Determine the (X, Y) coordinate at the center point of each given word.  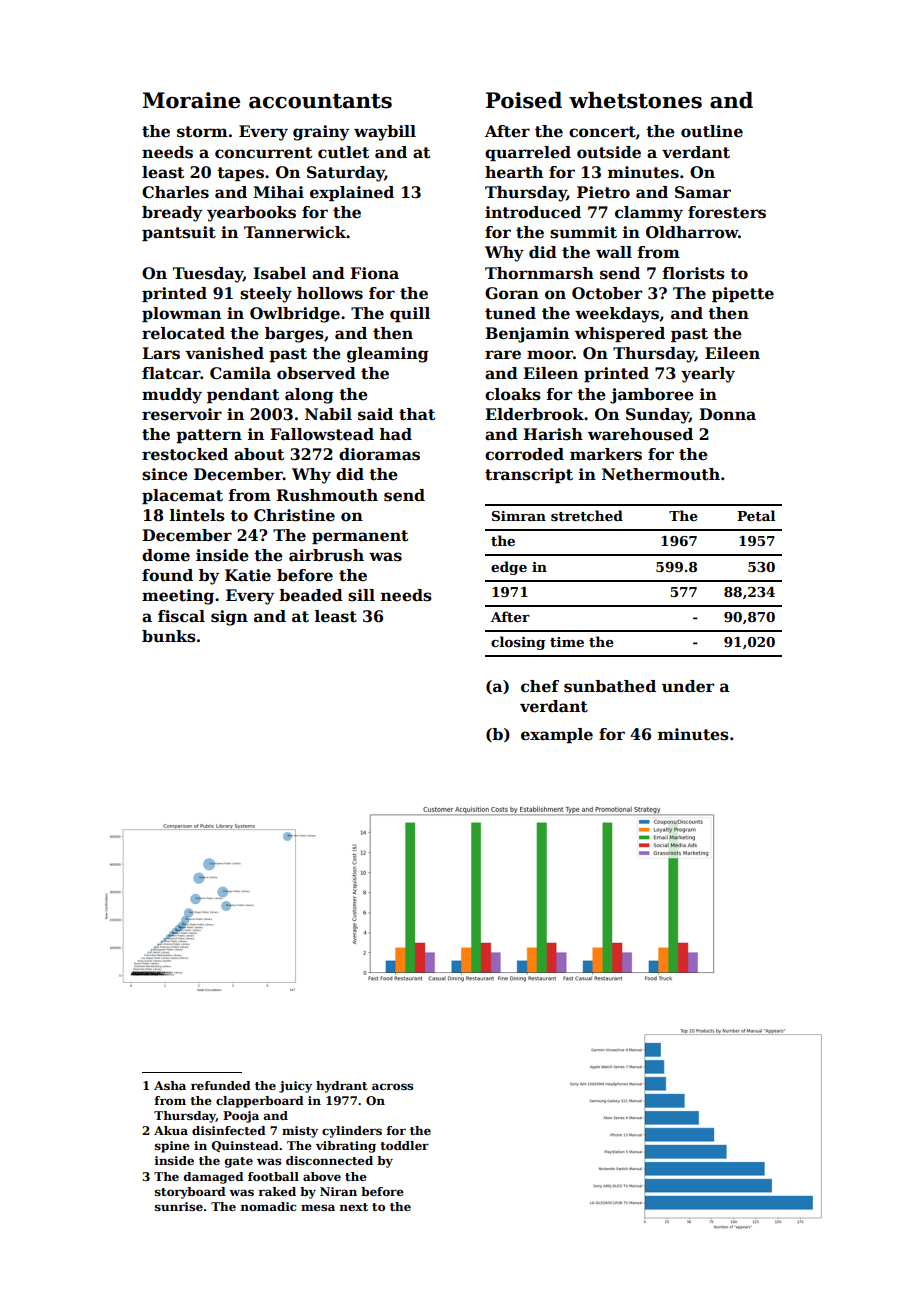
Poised (524, 100)
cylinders (352, 1132)
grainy (321, 133)
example (557, 735)
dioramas (379, 454)
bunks (169, 636)
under (688, 686)
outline (712, 131)
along (309, 396)
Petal (756, 515)
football (273, 1176)
